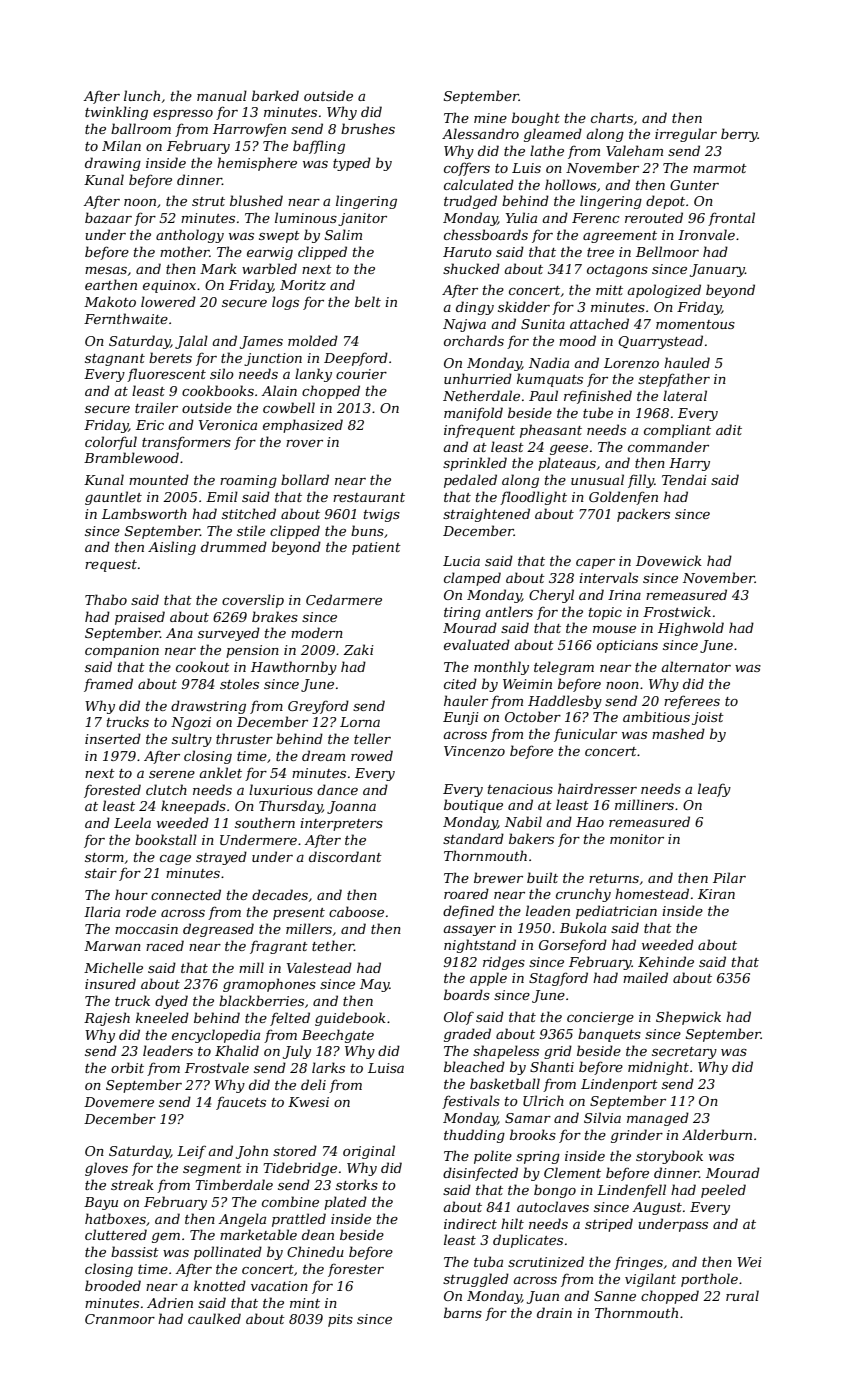  Describe the element at coordinates (193, 807) in the document. I see `kneepads` at that location.
